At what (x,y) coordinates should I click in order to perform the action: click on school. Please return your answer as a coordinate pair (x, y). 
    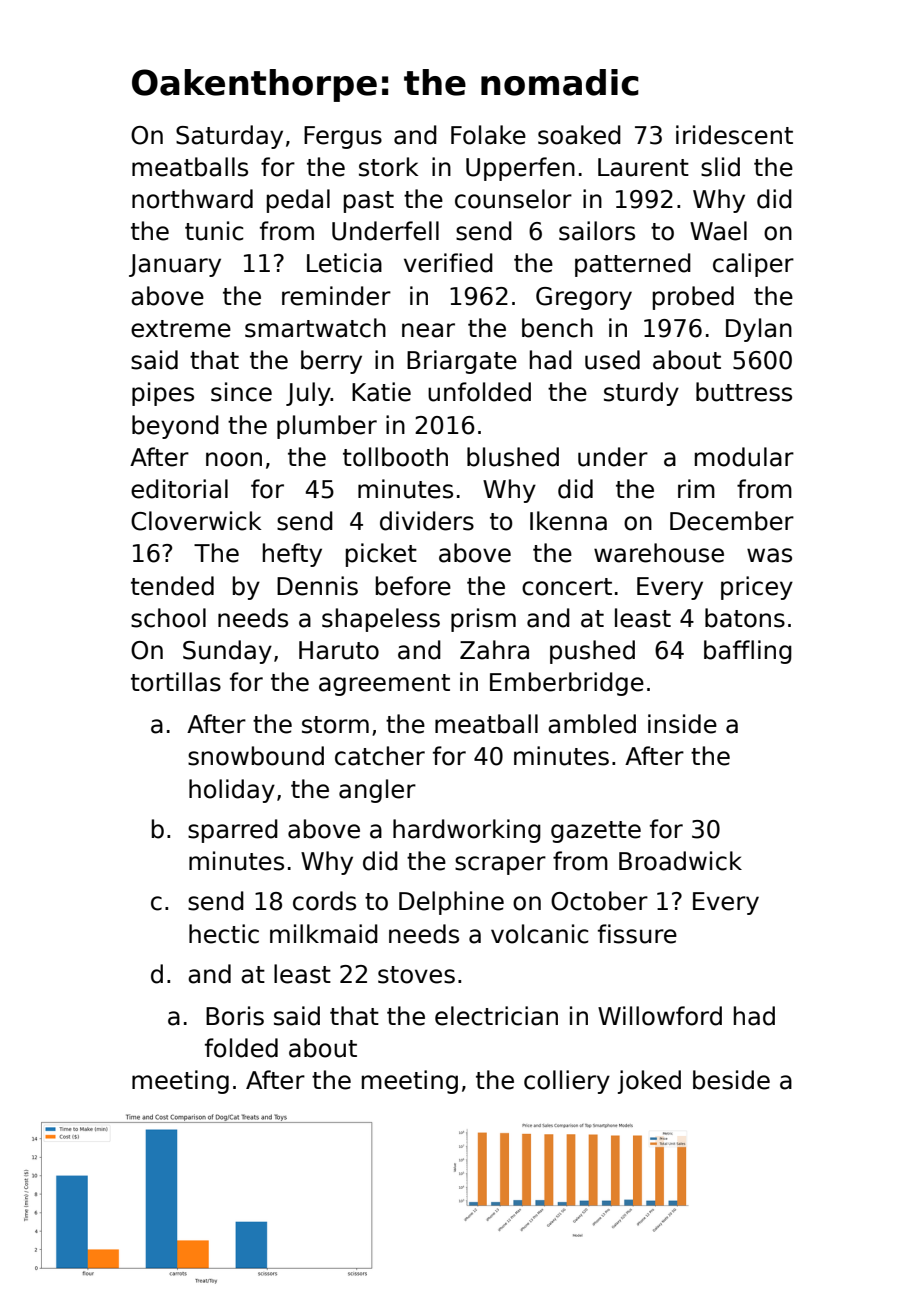
    Looking at the image, I should click on (168, 618).
